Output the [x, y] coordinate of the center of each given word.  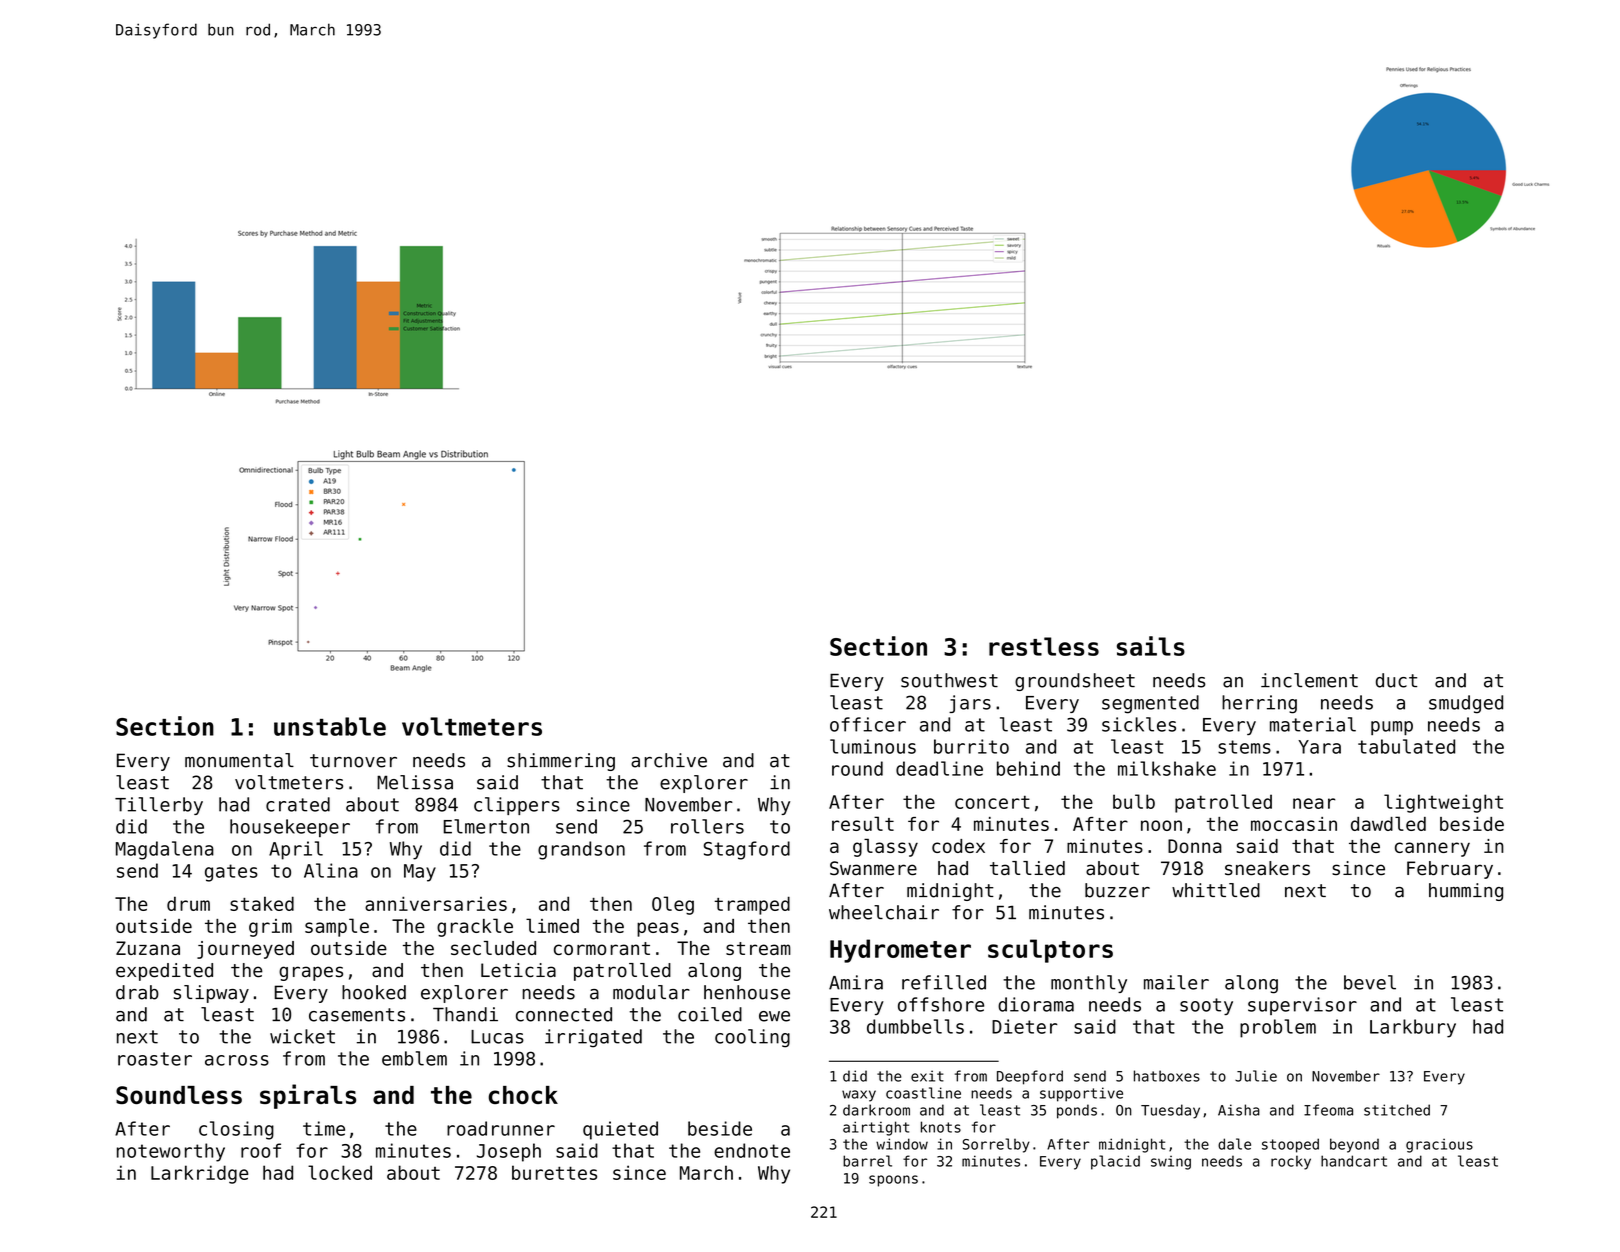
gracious [1439, 1145]
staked [262, 903]
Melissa [415, 782]
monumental [239, 760]
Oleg [673, 905]
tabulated [1406, 746]
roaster [155, 1059]
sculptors [1050, 951]
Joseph [509, 1152]
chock [523, 1095]
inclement [1309, 680]
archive [669, 760]
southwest [949, 680]
